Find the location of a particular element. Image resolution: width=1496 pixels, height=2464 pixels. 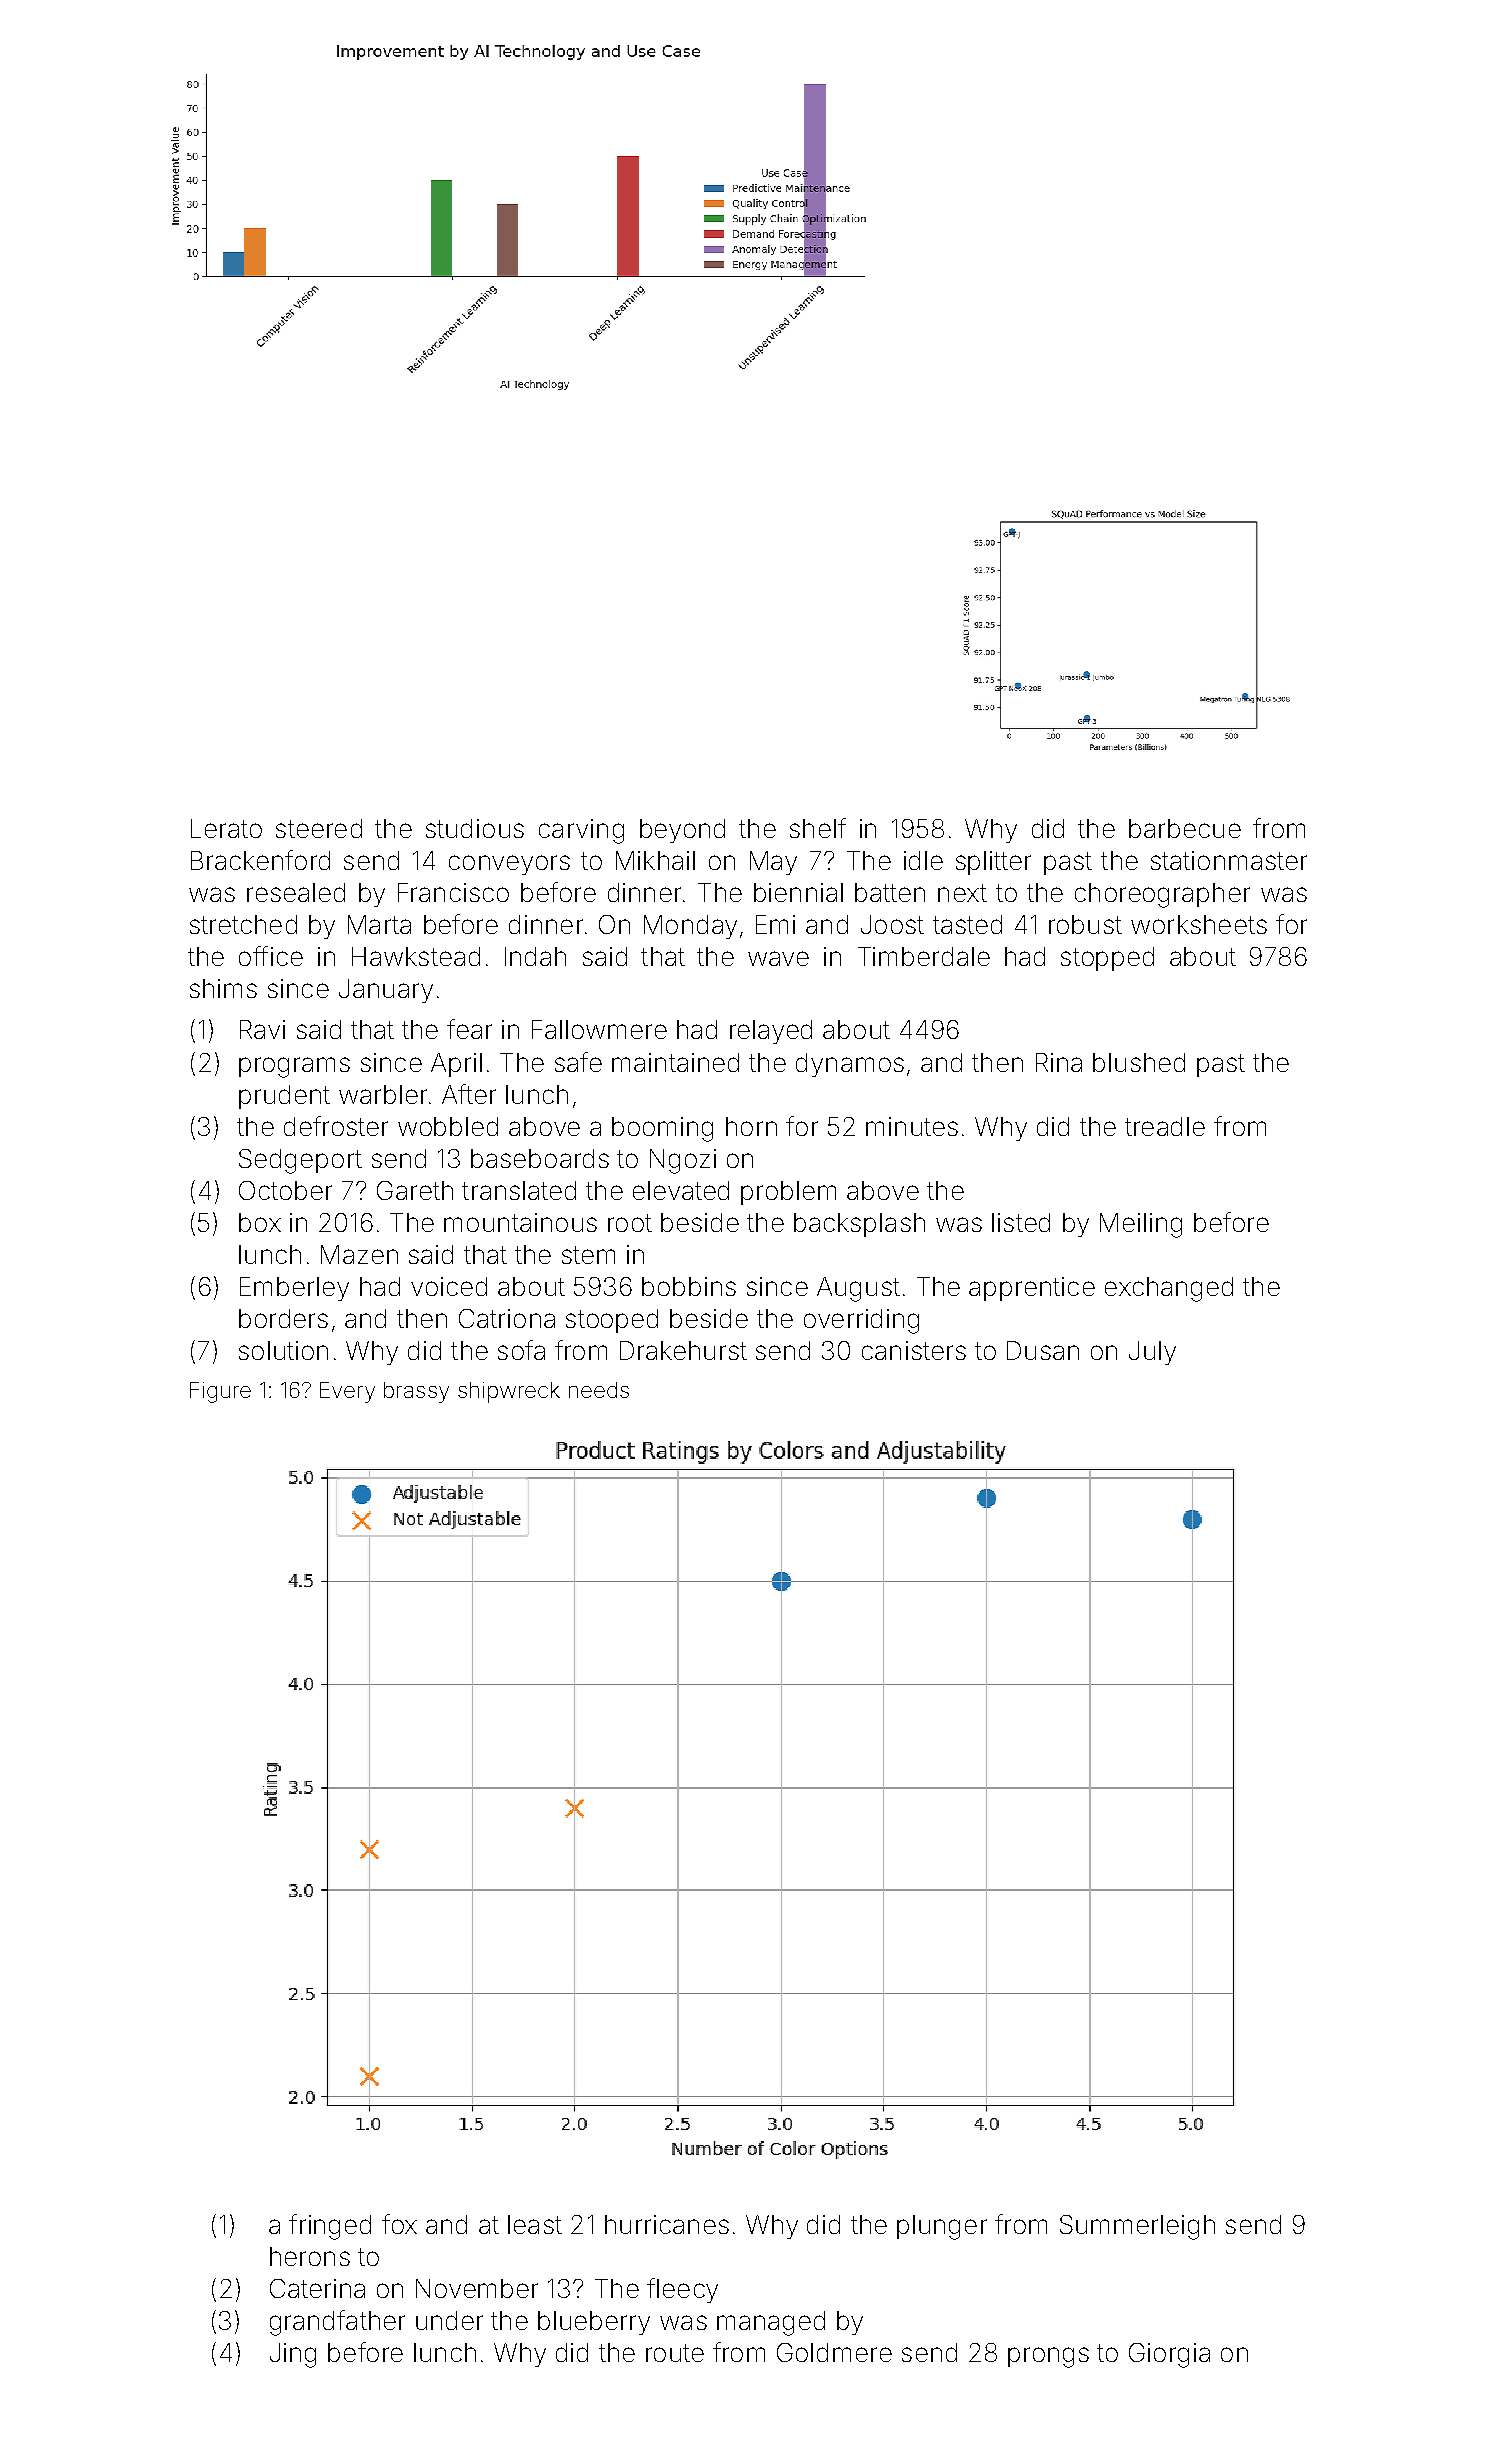

stationmaster is located at coordinates (1229, 860).
